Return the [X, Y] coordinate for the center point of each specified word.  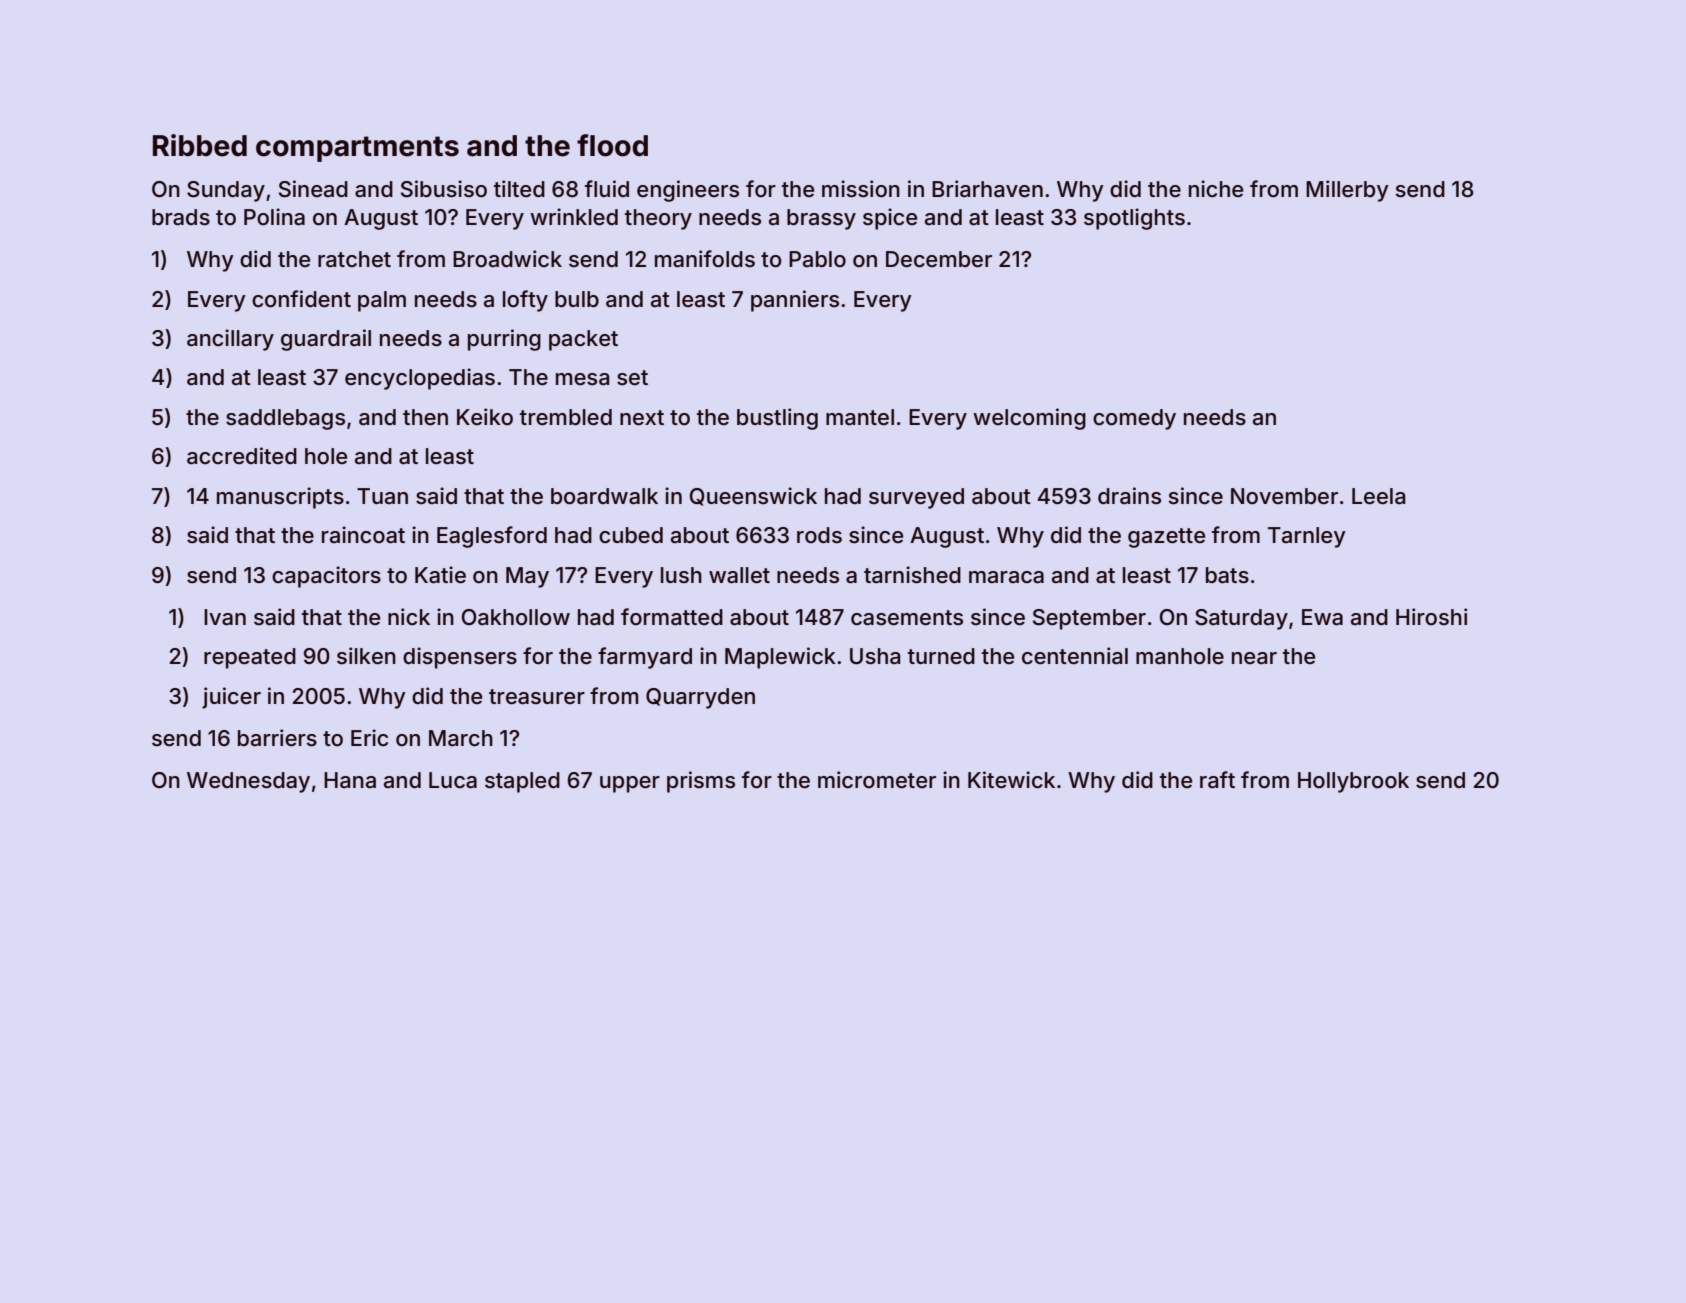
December [939, 259]
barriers [277, 738]
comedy [1134, 419]
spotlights [1134, 219]
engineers [688, 191]
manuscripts [280, 498]
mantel [860, 417]
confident [301, 299]
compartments [357, 149]
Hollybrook [1353, 782]
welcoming [1029, 419]
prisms [701, 782]
